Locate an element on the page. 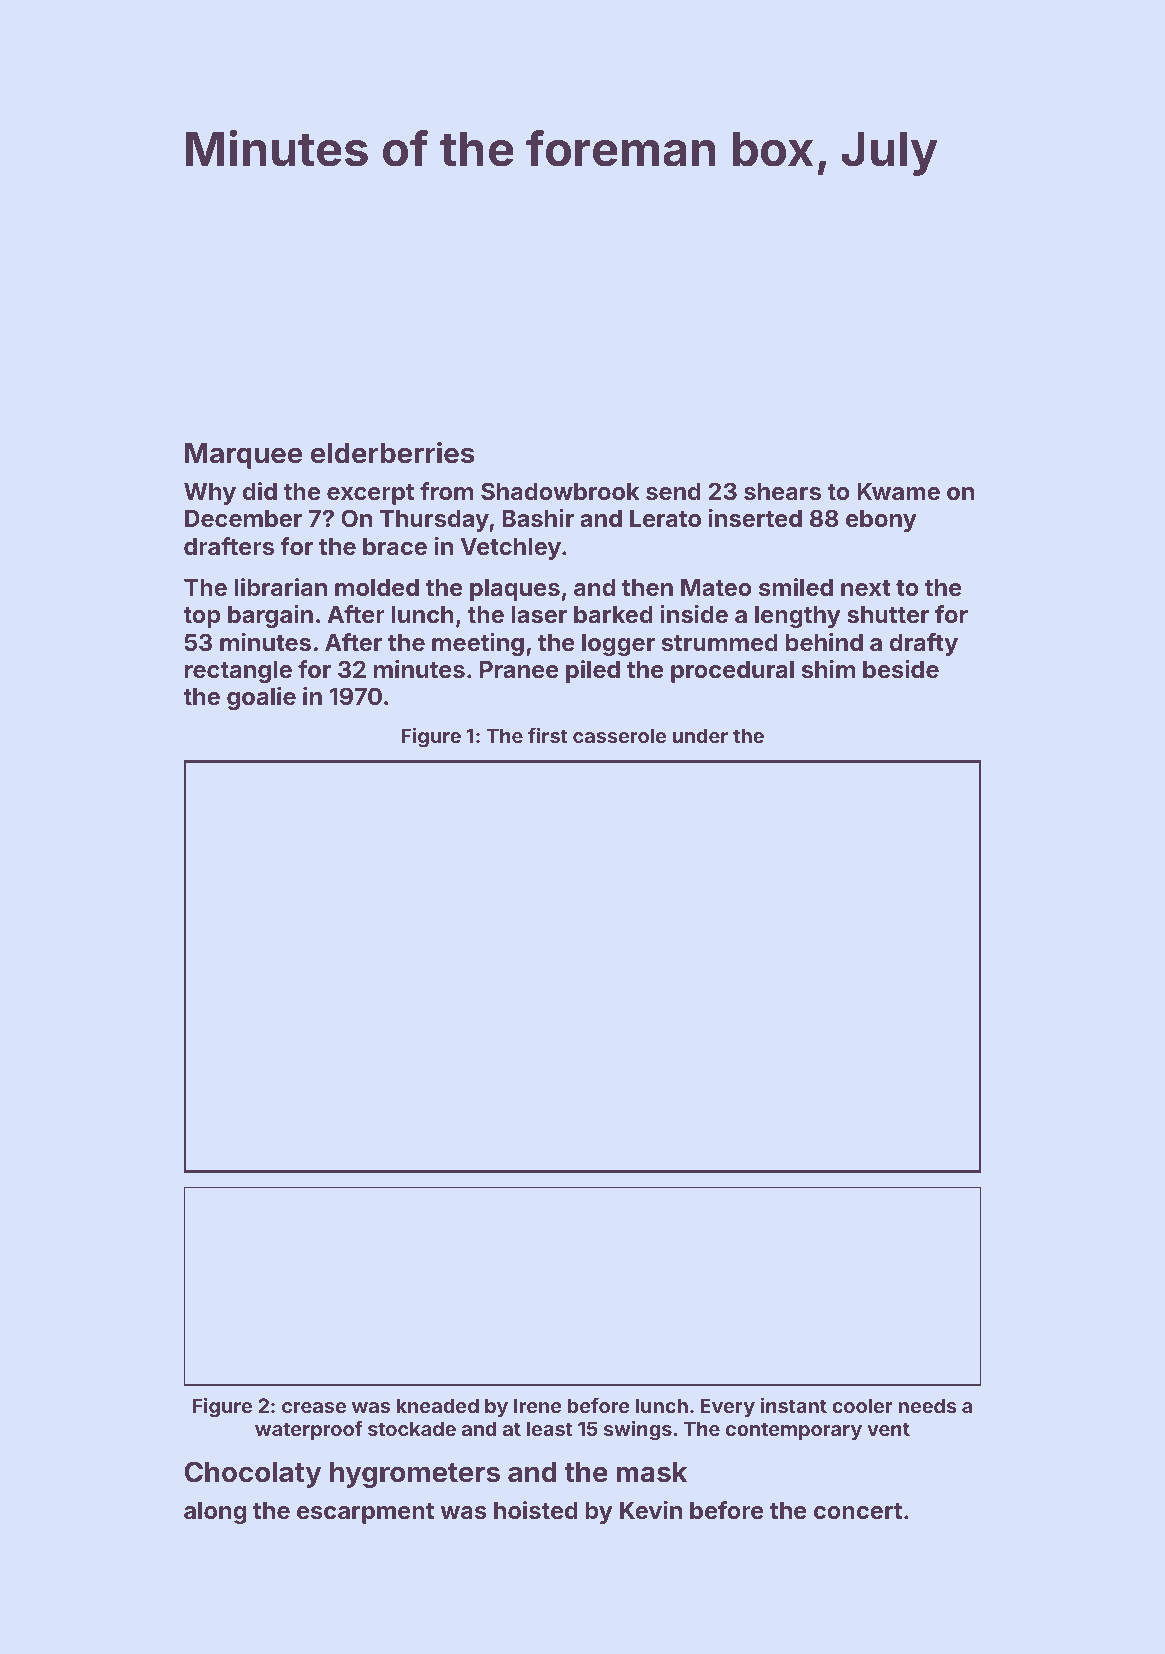 This document has height=1654, width=1165. drafty is located at coordinates (923, 644).
